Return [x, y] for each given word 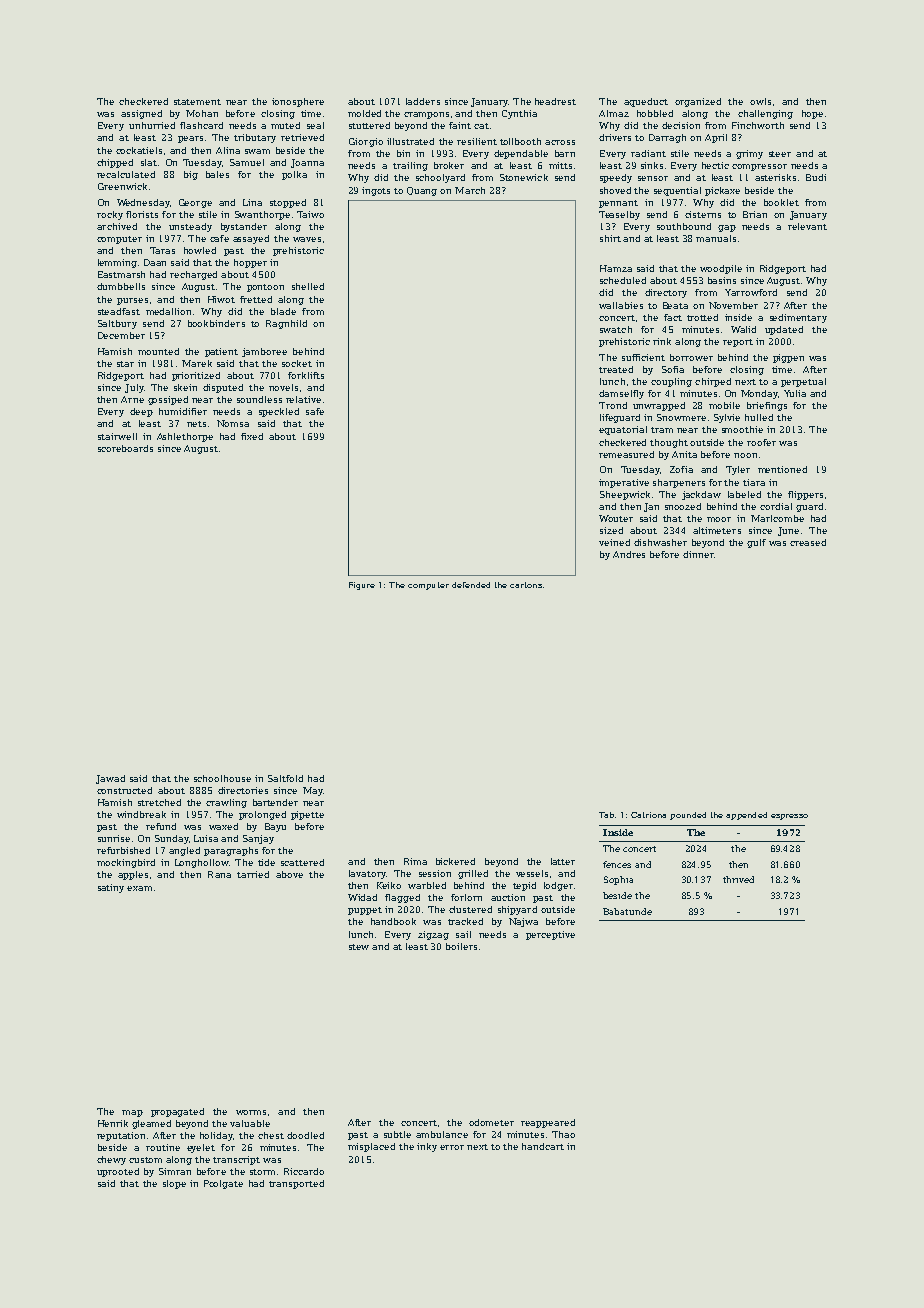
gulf [756, 543]
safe [315, 411]
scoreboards [125, 448]
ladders [423, 101]
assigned [141, 114]
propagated [177, 1112]
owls [760, 101]
